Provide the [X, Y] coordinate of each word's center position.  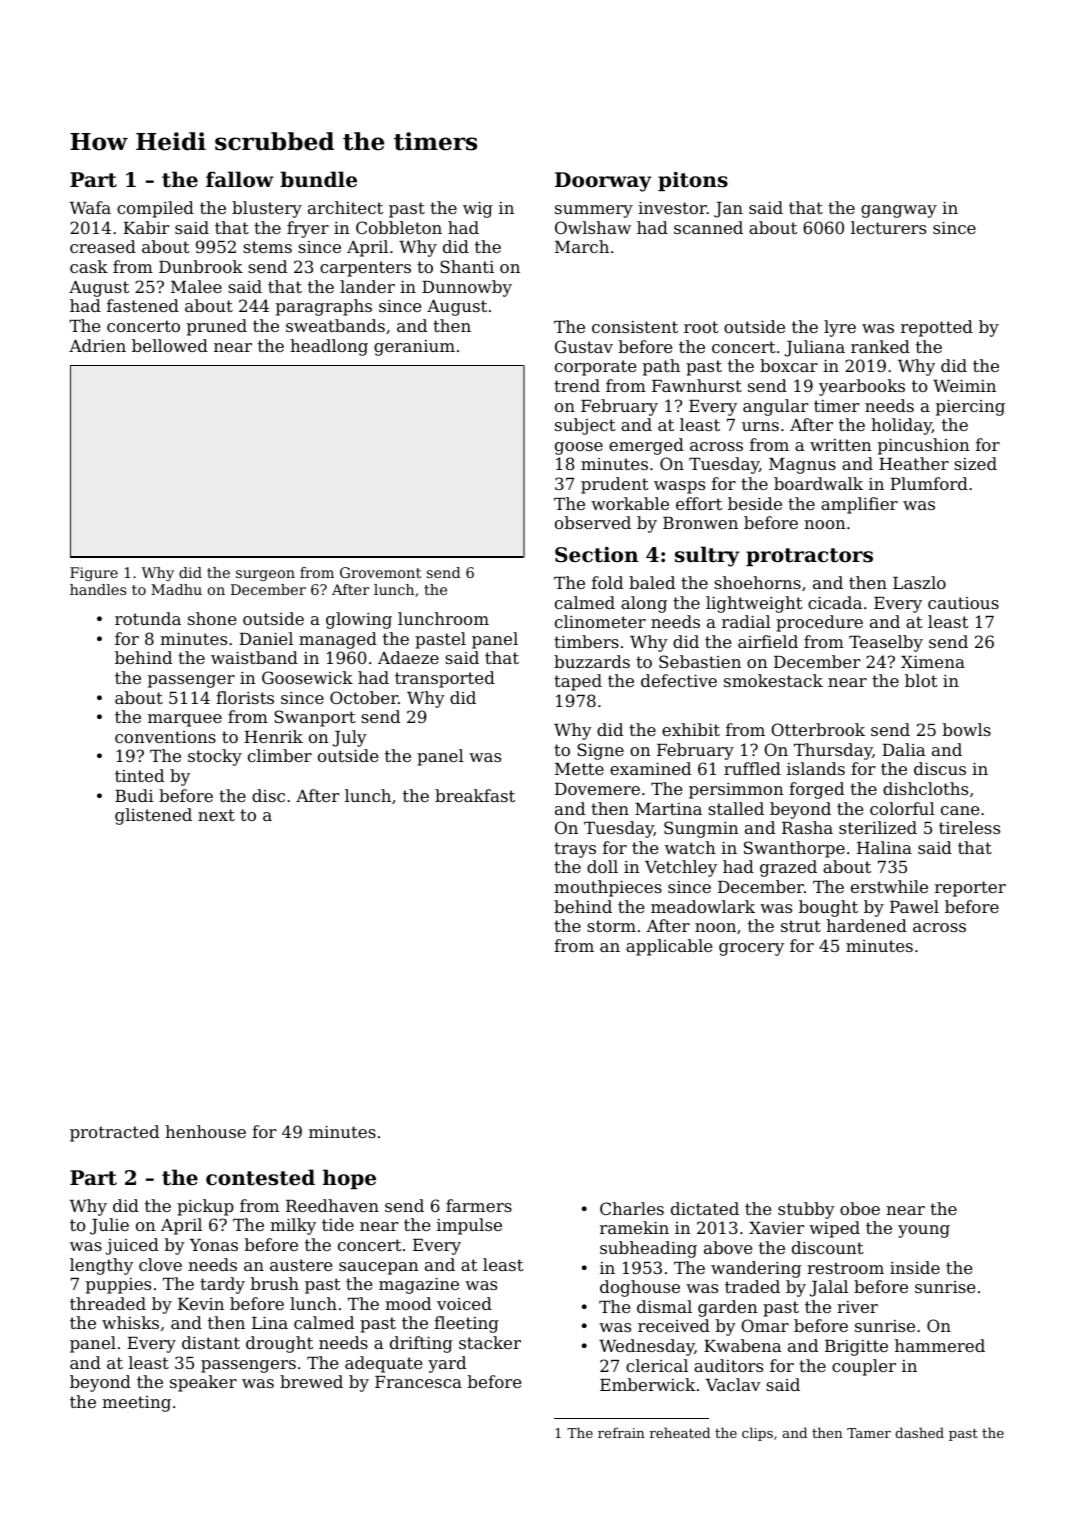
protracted [114, 1133]
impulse [469, 1226]
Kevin [201, 1304]
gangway [899, 211]
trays [575, 850]
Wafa [90, 207]
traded [752, 1286]
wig [478, 209]
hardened [866, 925]
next [216, 815]
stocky [215, 757]
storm [611, 926]
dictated [705, 1208]
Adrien [97, 345]
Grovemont [380, 572]
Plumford [929, 483]
